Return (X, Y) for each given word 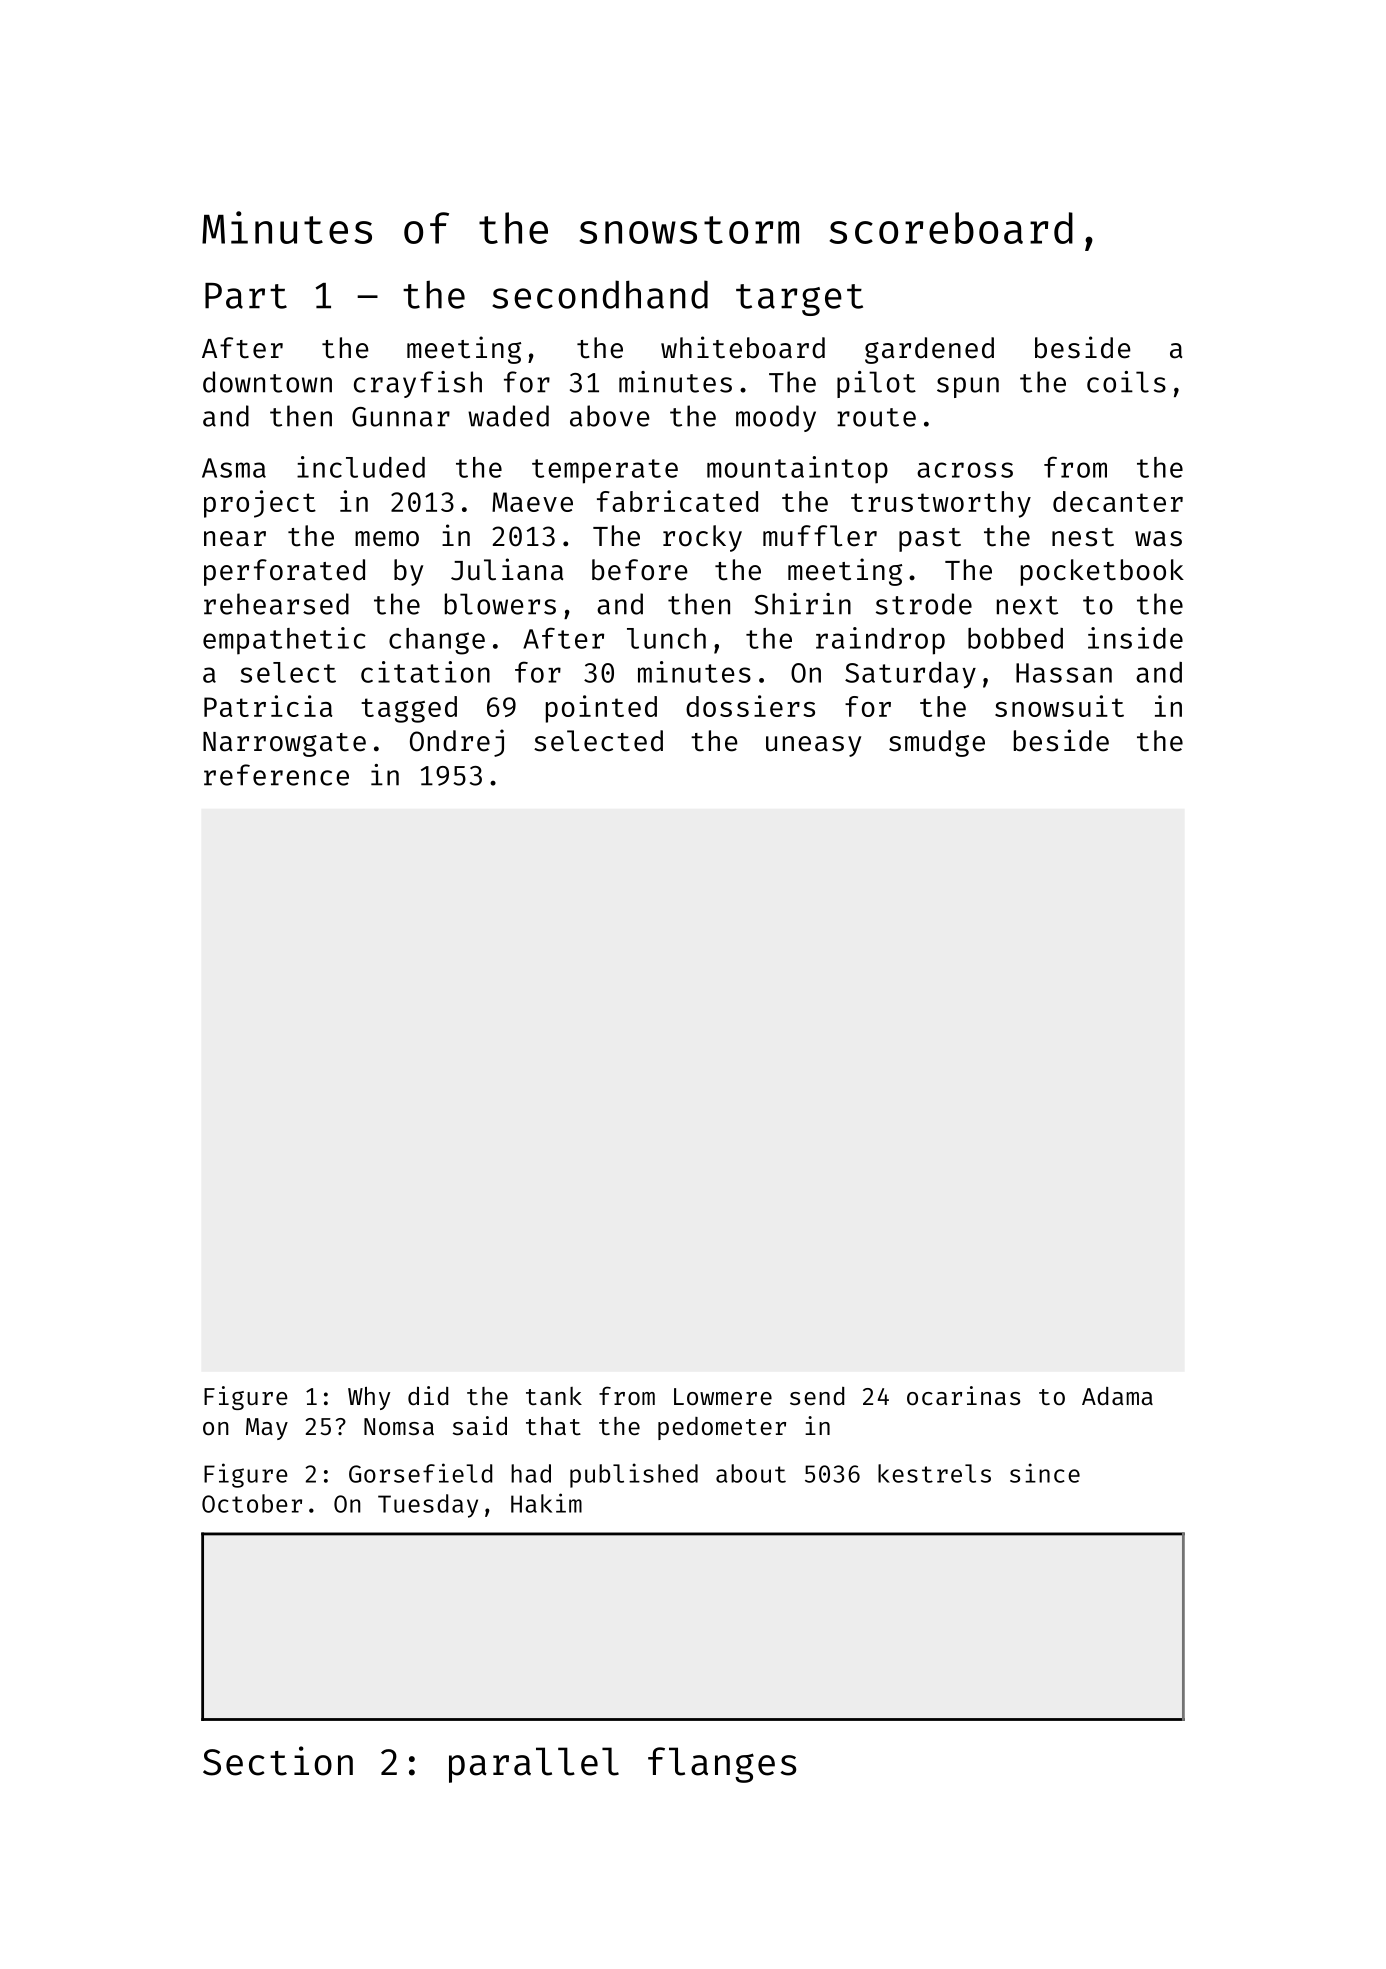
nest (1083, 537)
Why (369, 1398)
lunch (666, 638)
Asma (234, 468)
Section (278, 1761)
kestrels (934, 1473)
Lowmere (723, 1396)
